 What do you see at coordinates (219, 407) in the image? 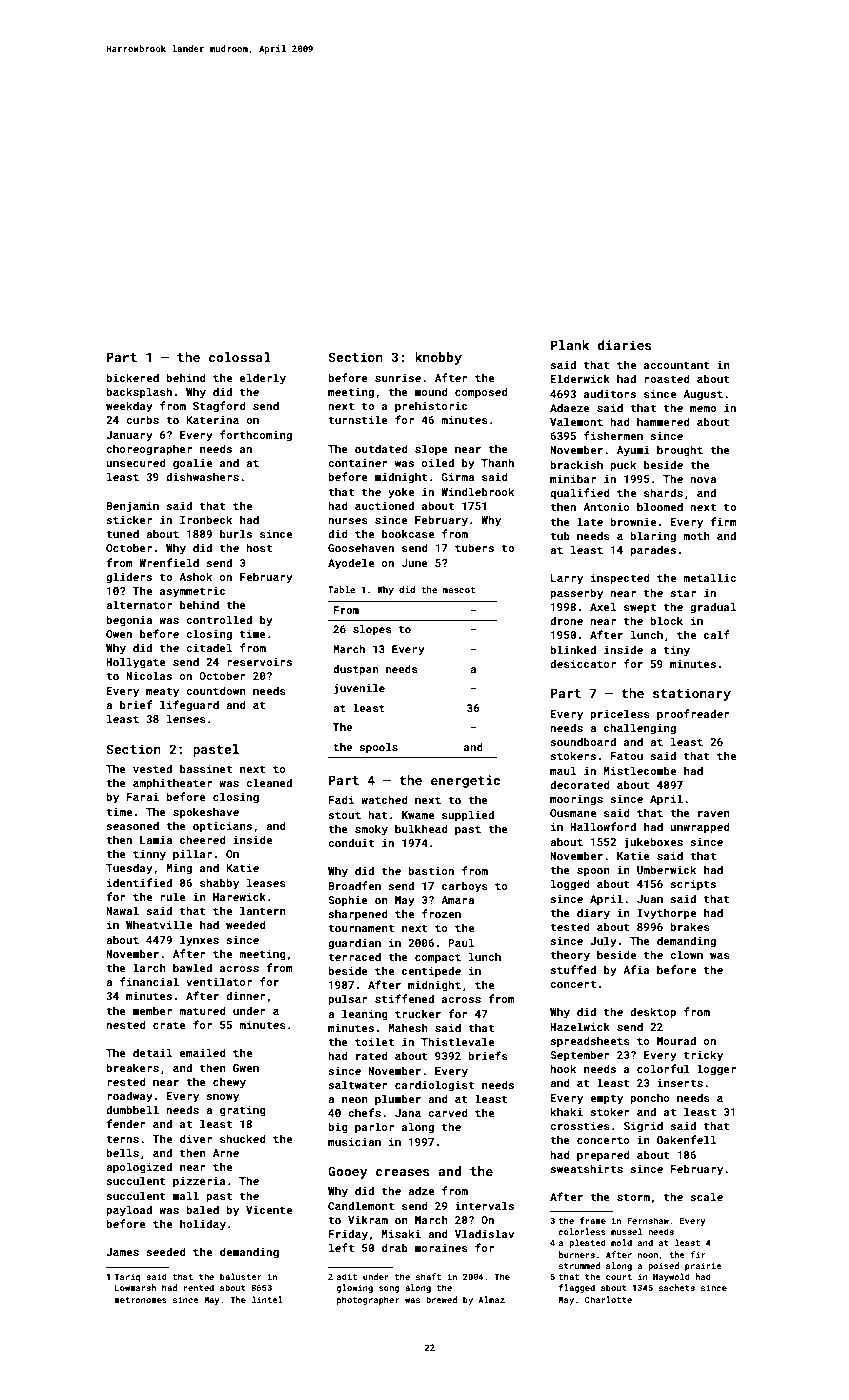
I see `Stagford` at bounding box center [219, 407].
